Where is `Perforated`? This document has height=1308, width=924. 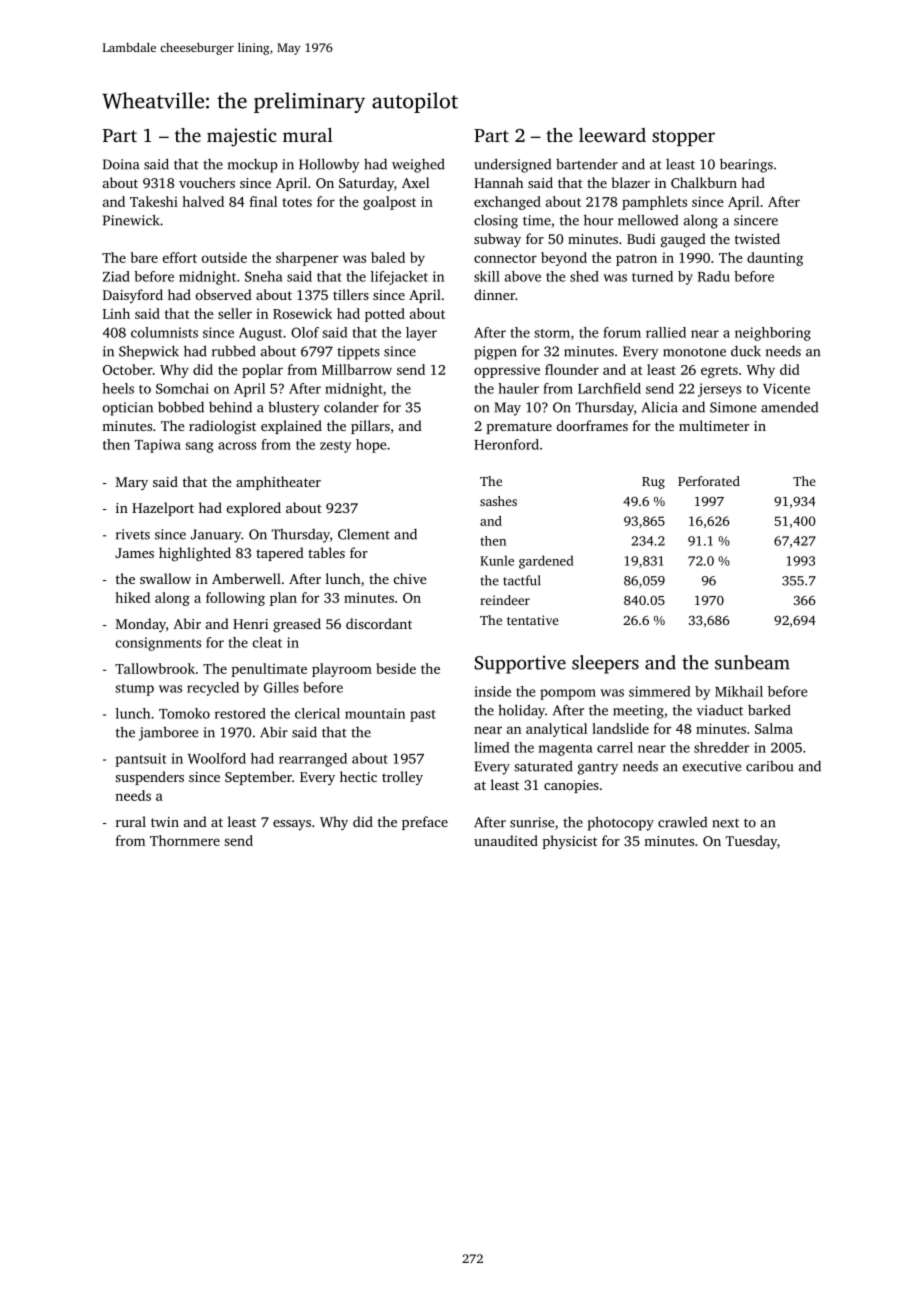
Perforated is located at coordinates (709, 481).
